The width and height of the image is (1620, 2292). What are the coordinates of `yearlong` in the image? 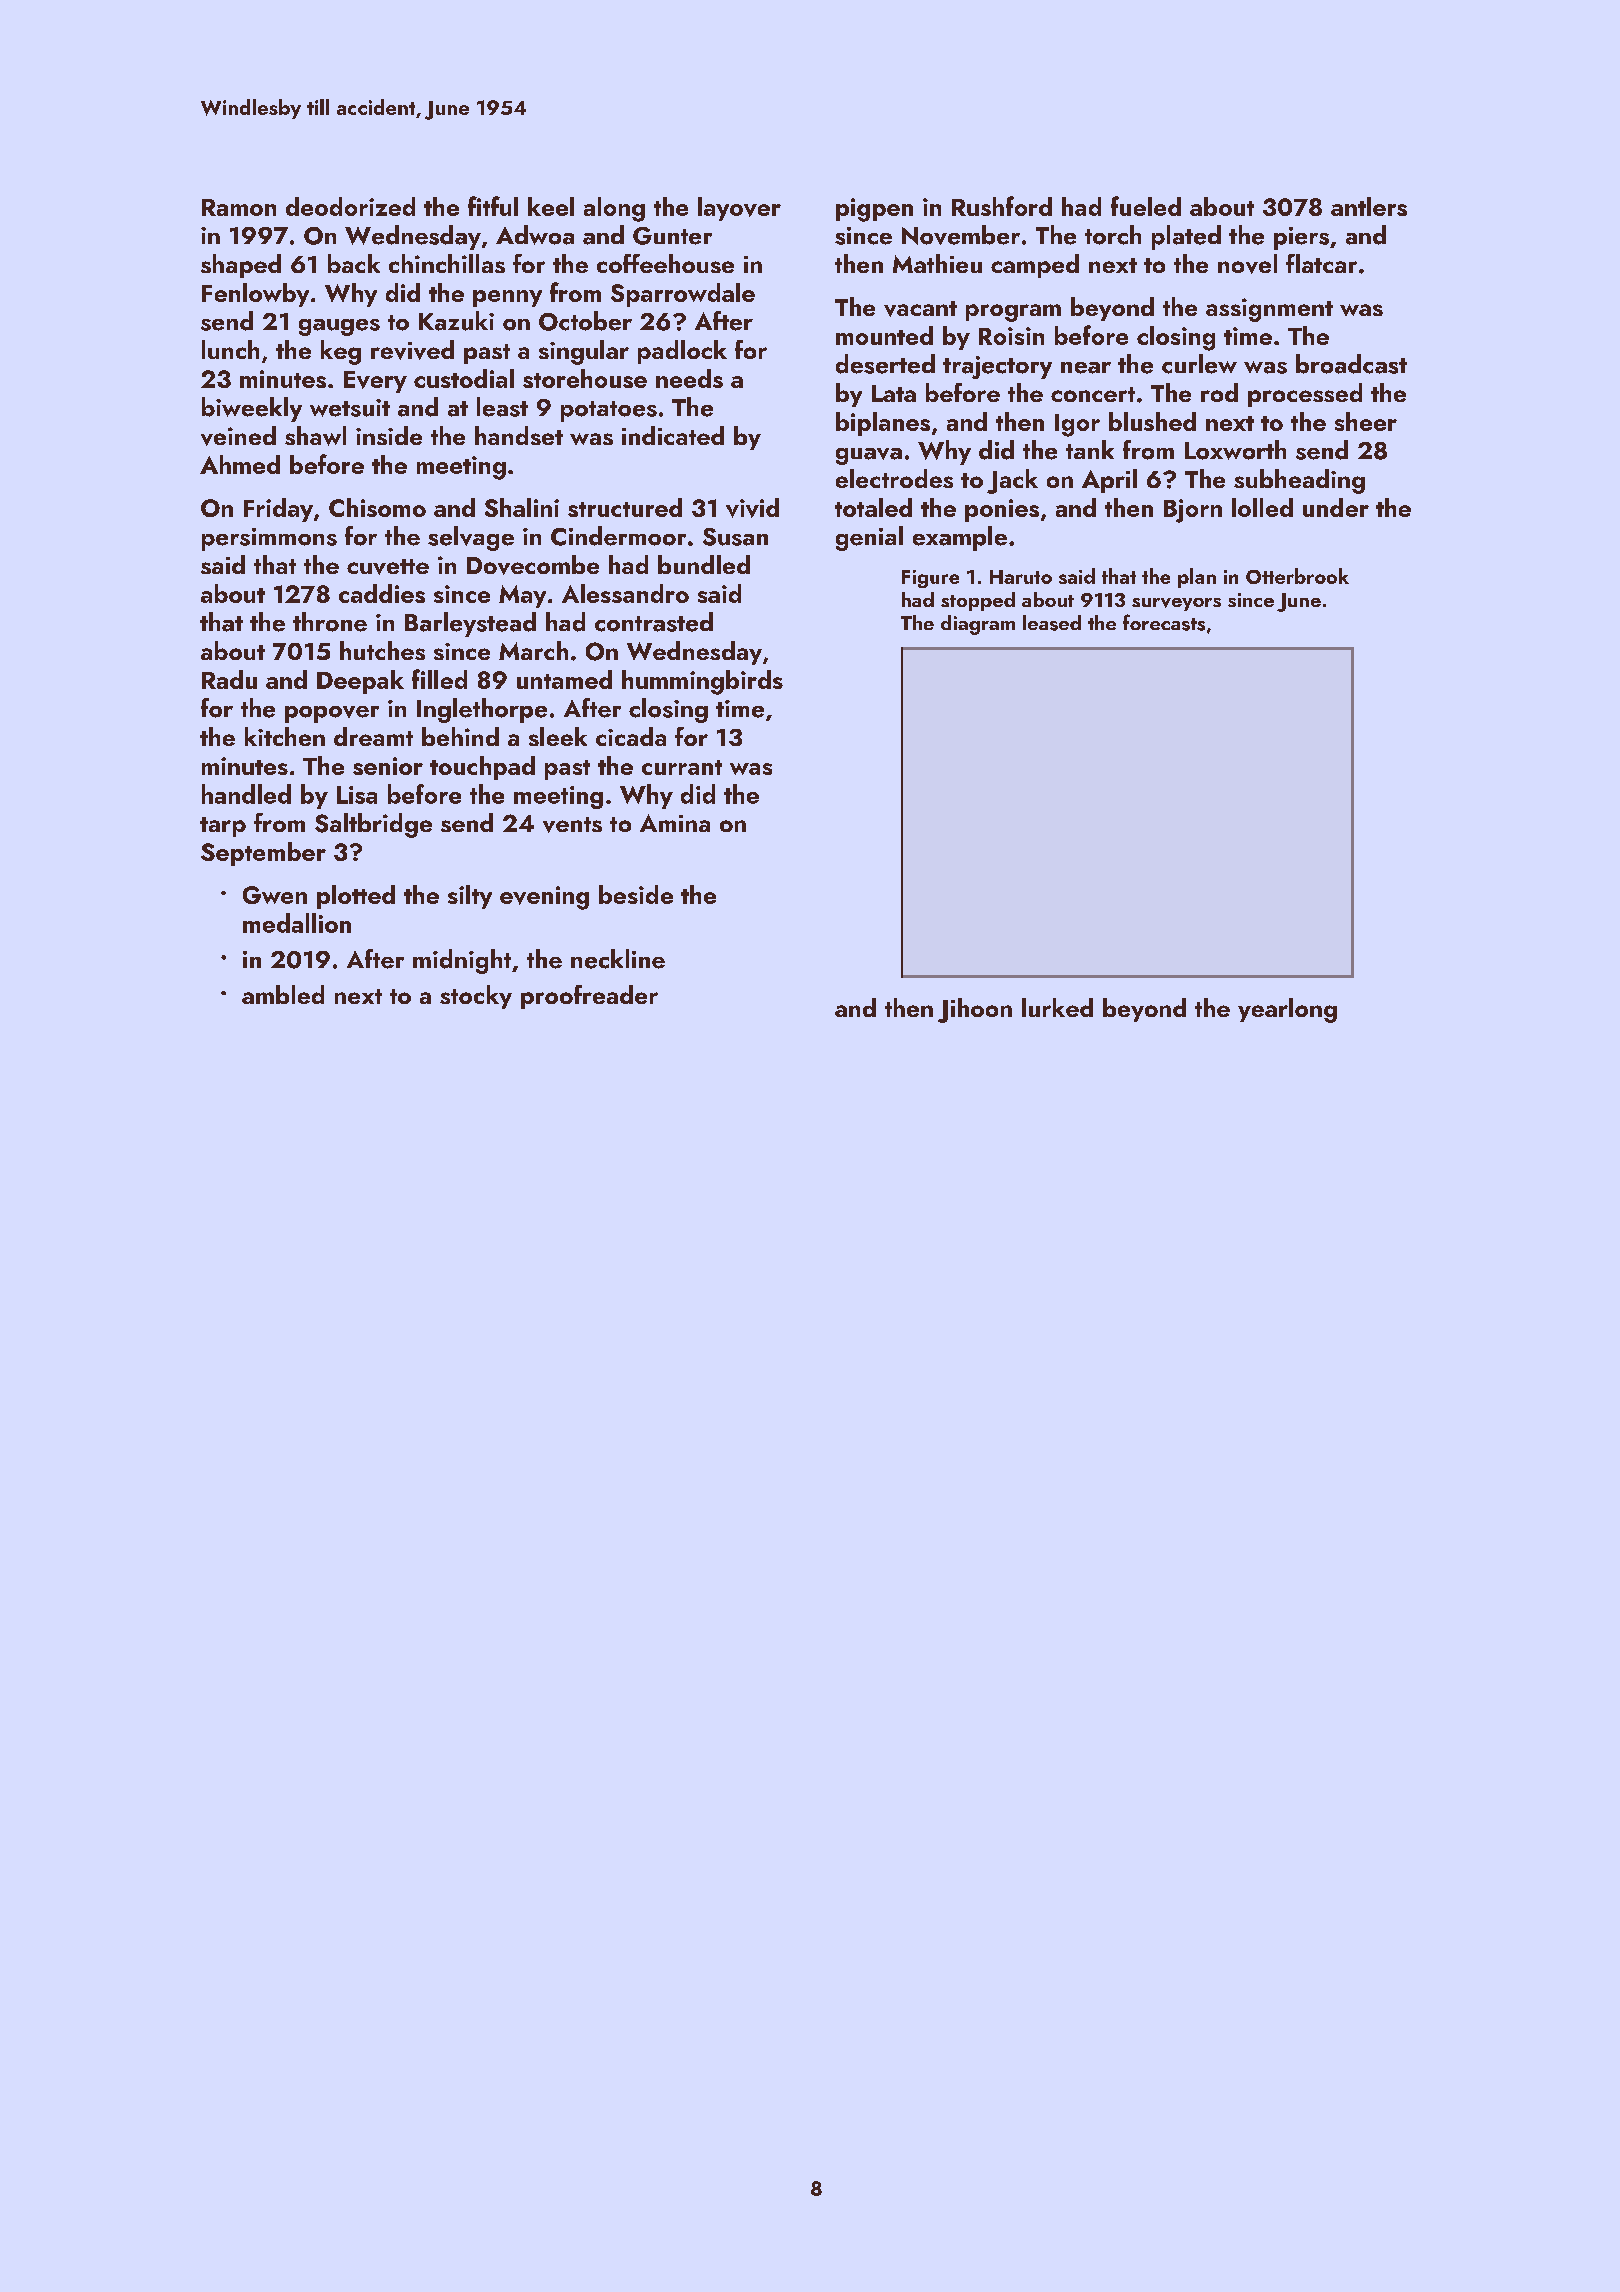 It's located at (1287, 1010).
